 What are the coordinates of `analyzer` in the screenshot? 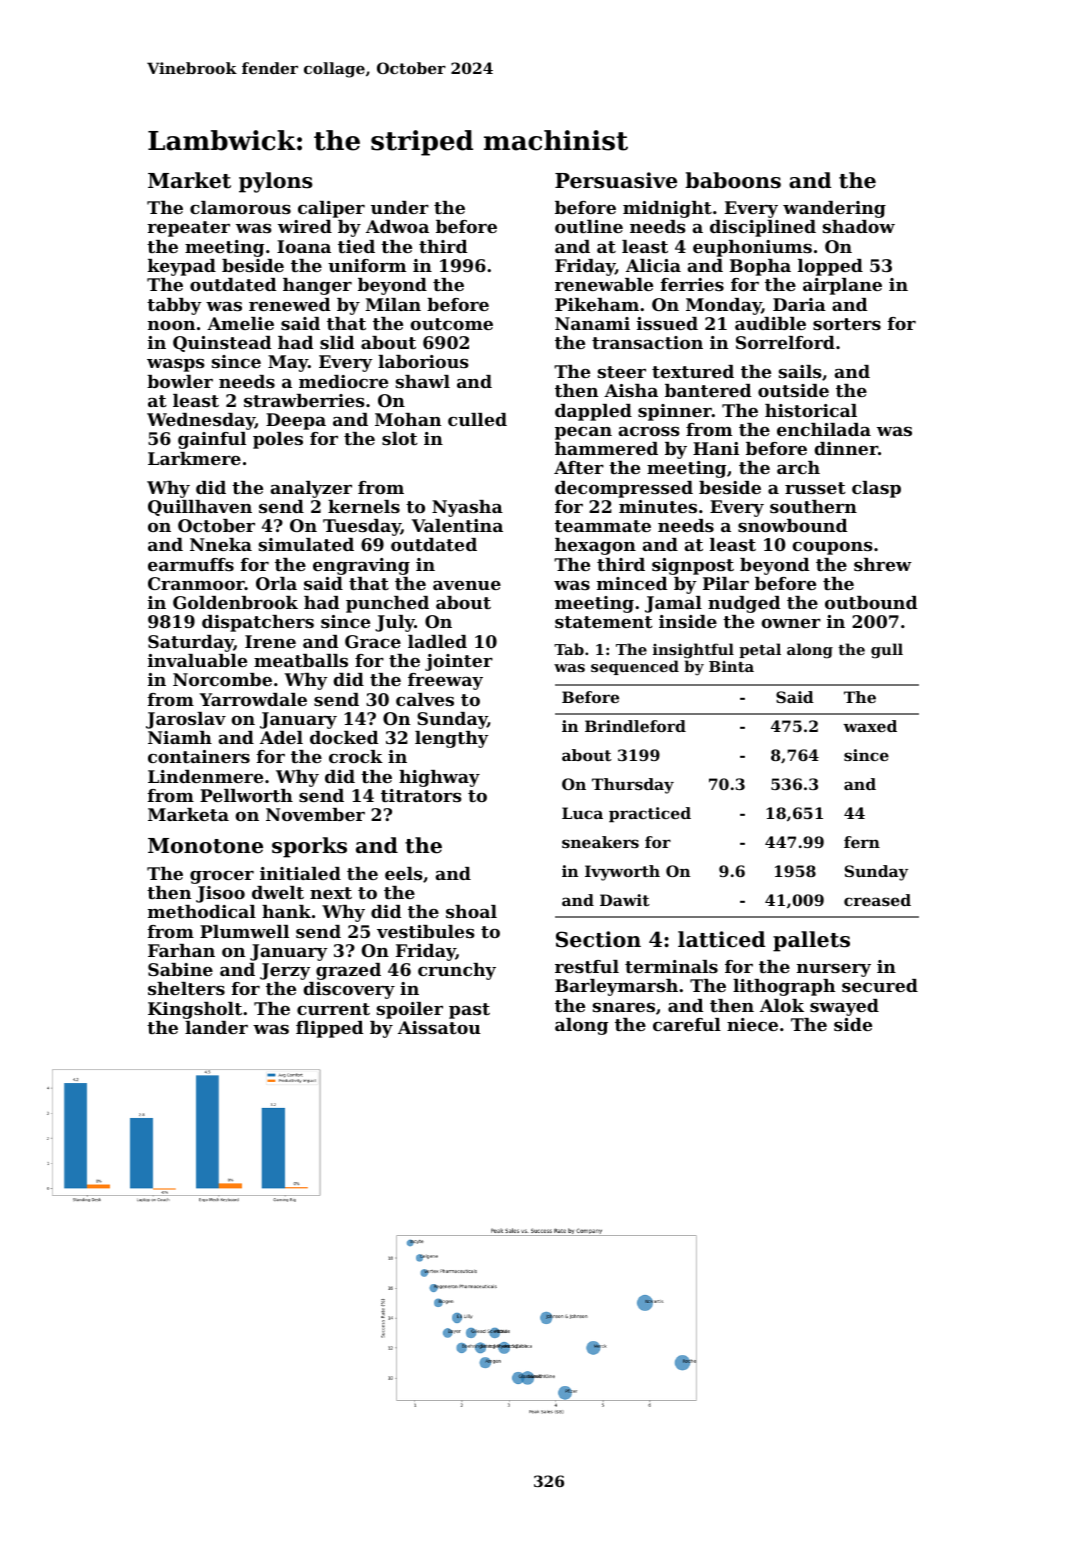 It's located at (311, 489).
